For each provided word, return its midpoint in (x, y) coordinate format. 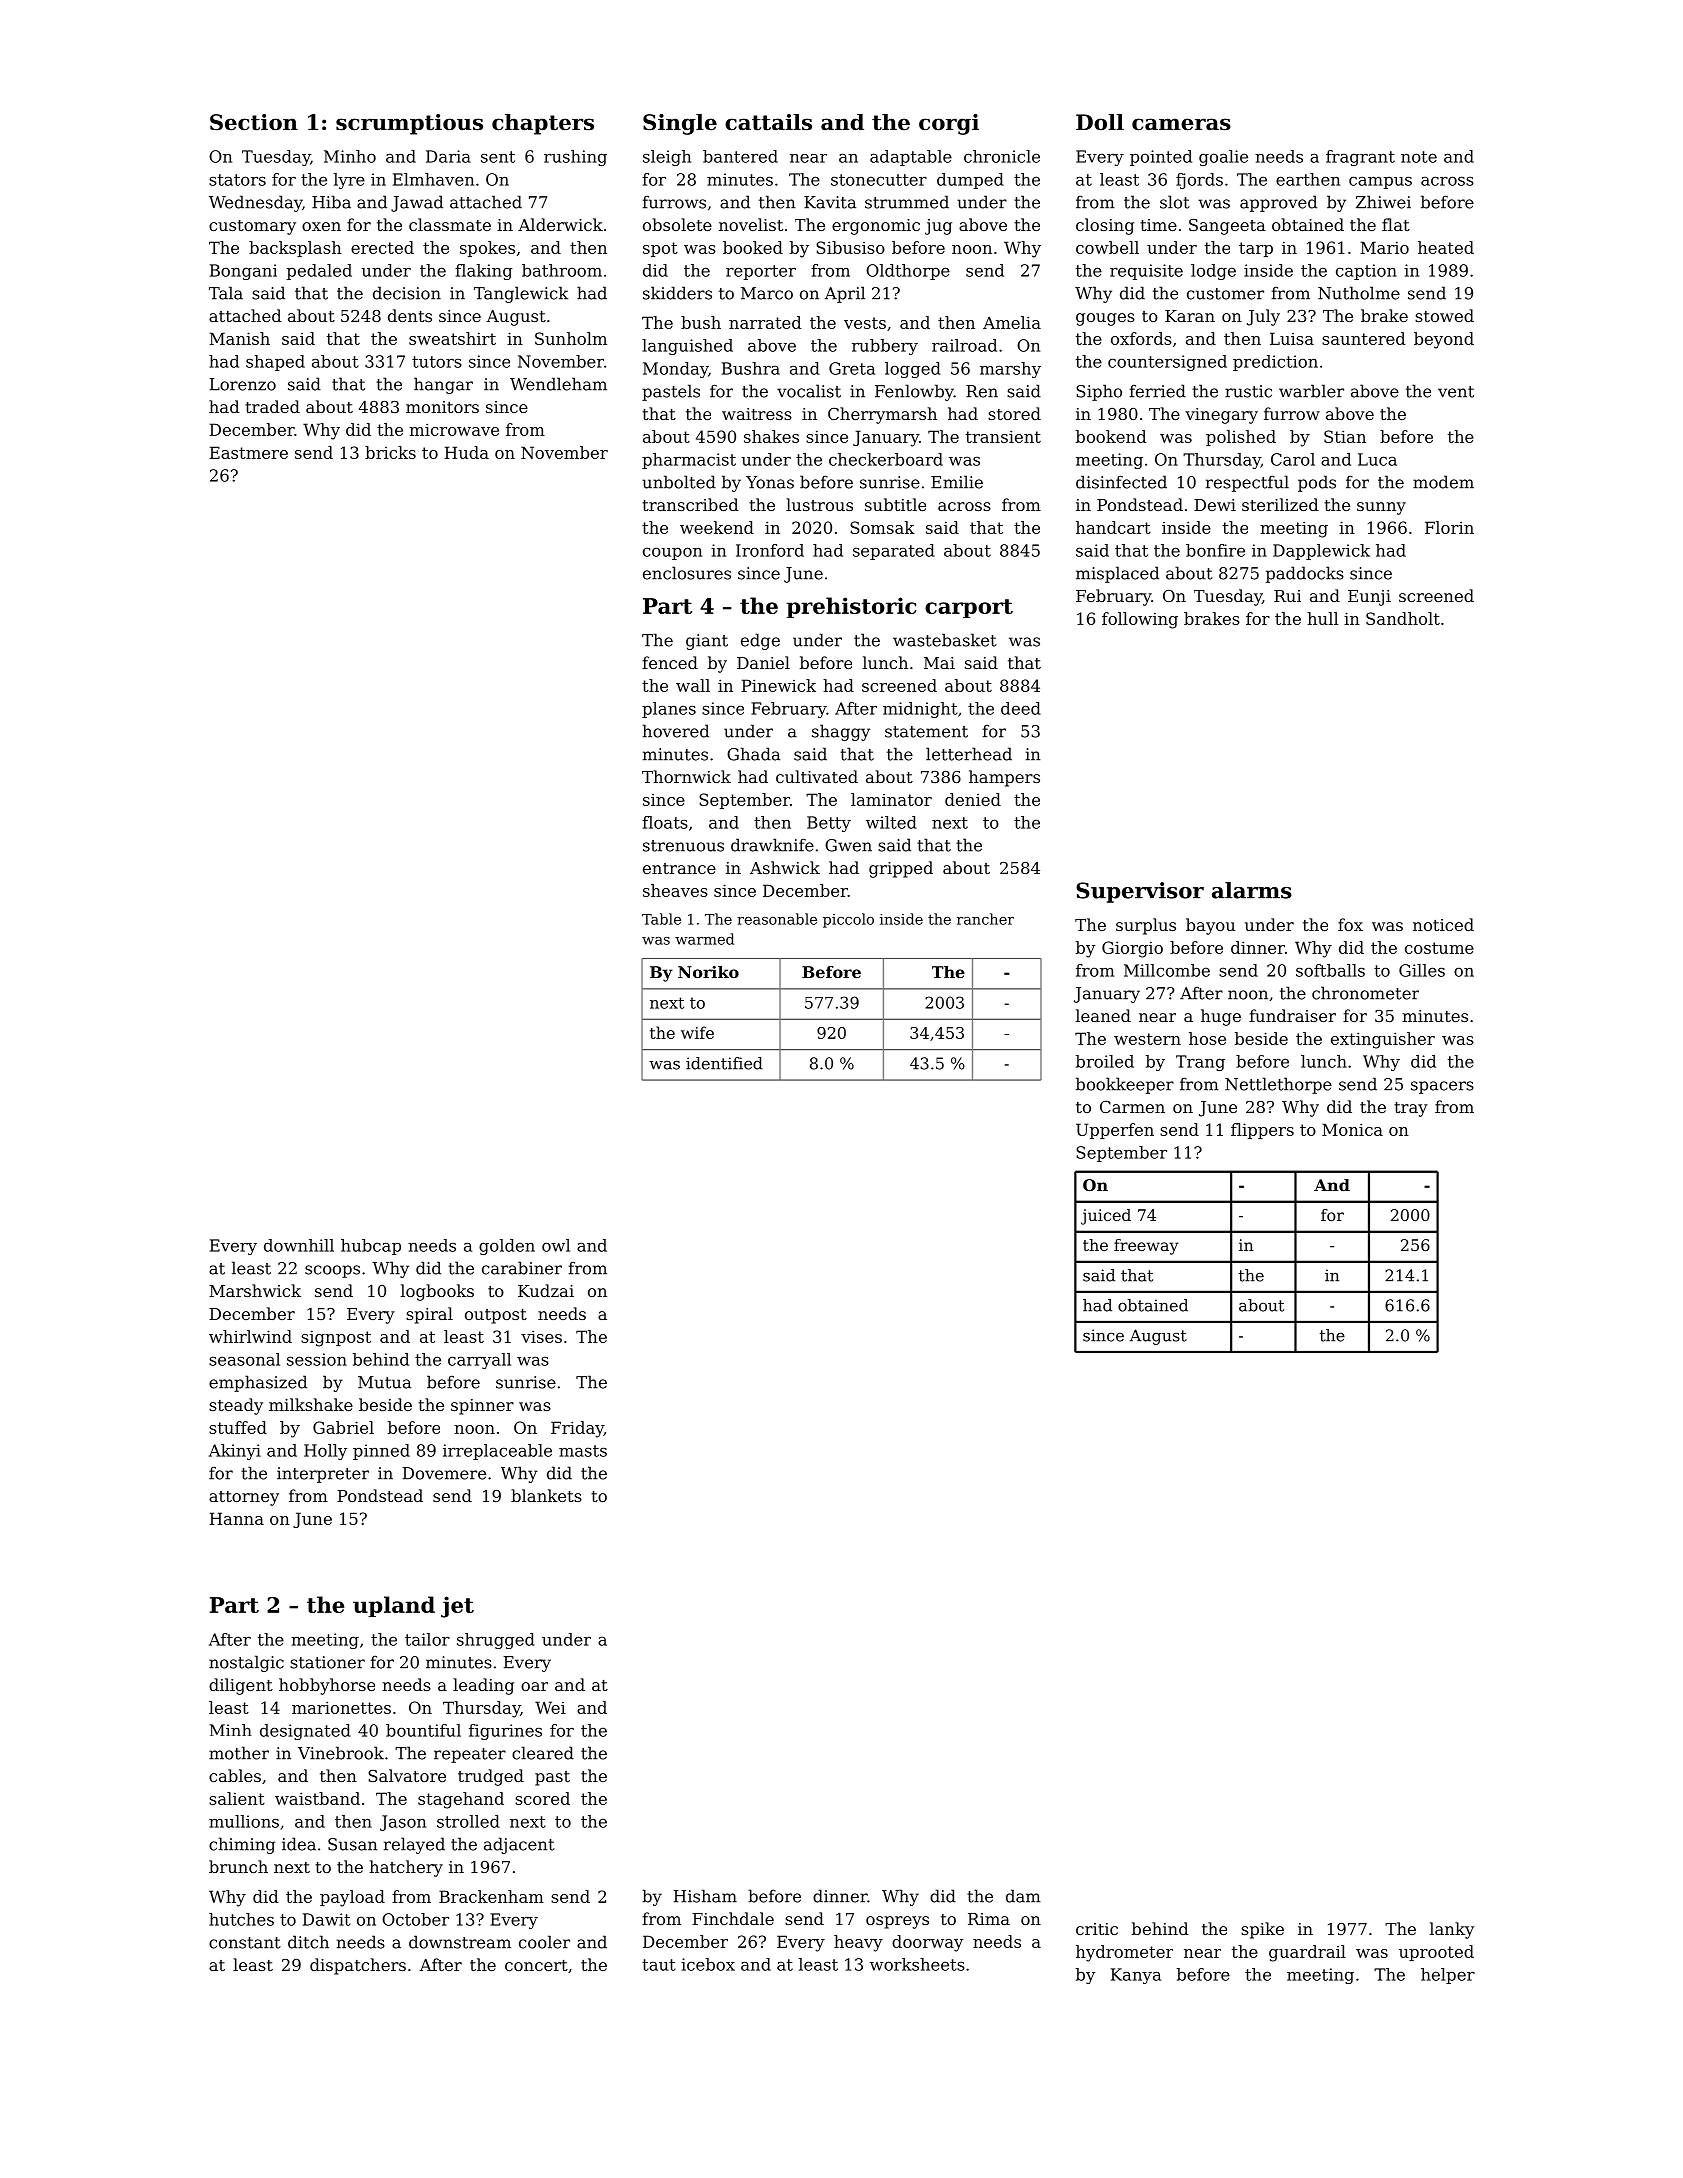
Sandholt (1403, 618)
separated (894, 552)
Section (254, 122)
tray (1411, 1109)
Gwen (848, 845)
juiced (1106, 1217)
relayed (414, 1845)
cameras (1181, 124)
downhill (299, 1245)
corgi (949, 124)
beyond (1444, 340)
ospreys (897, 1922)
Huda (466, 452)
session (317, 1359)
